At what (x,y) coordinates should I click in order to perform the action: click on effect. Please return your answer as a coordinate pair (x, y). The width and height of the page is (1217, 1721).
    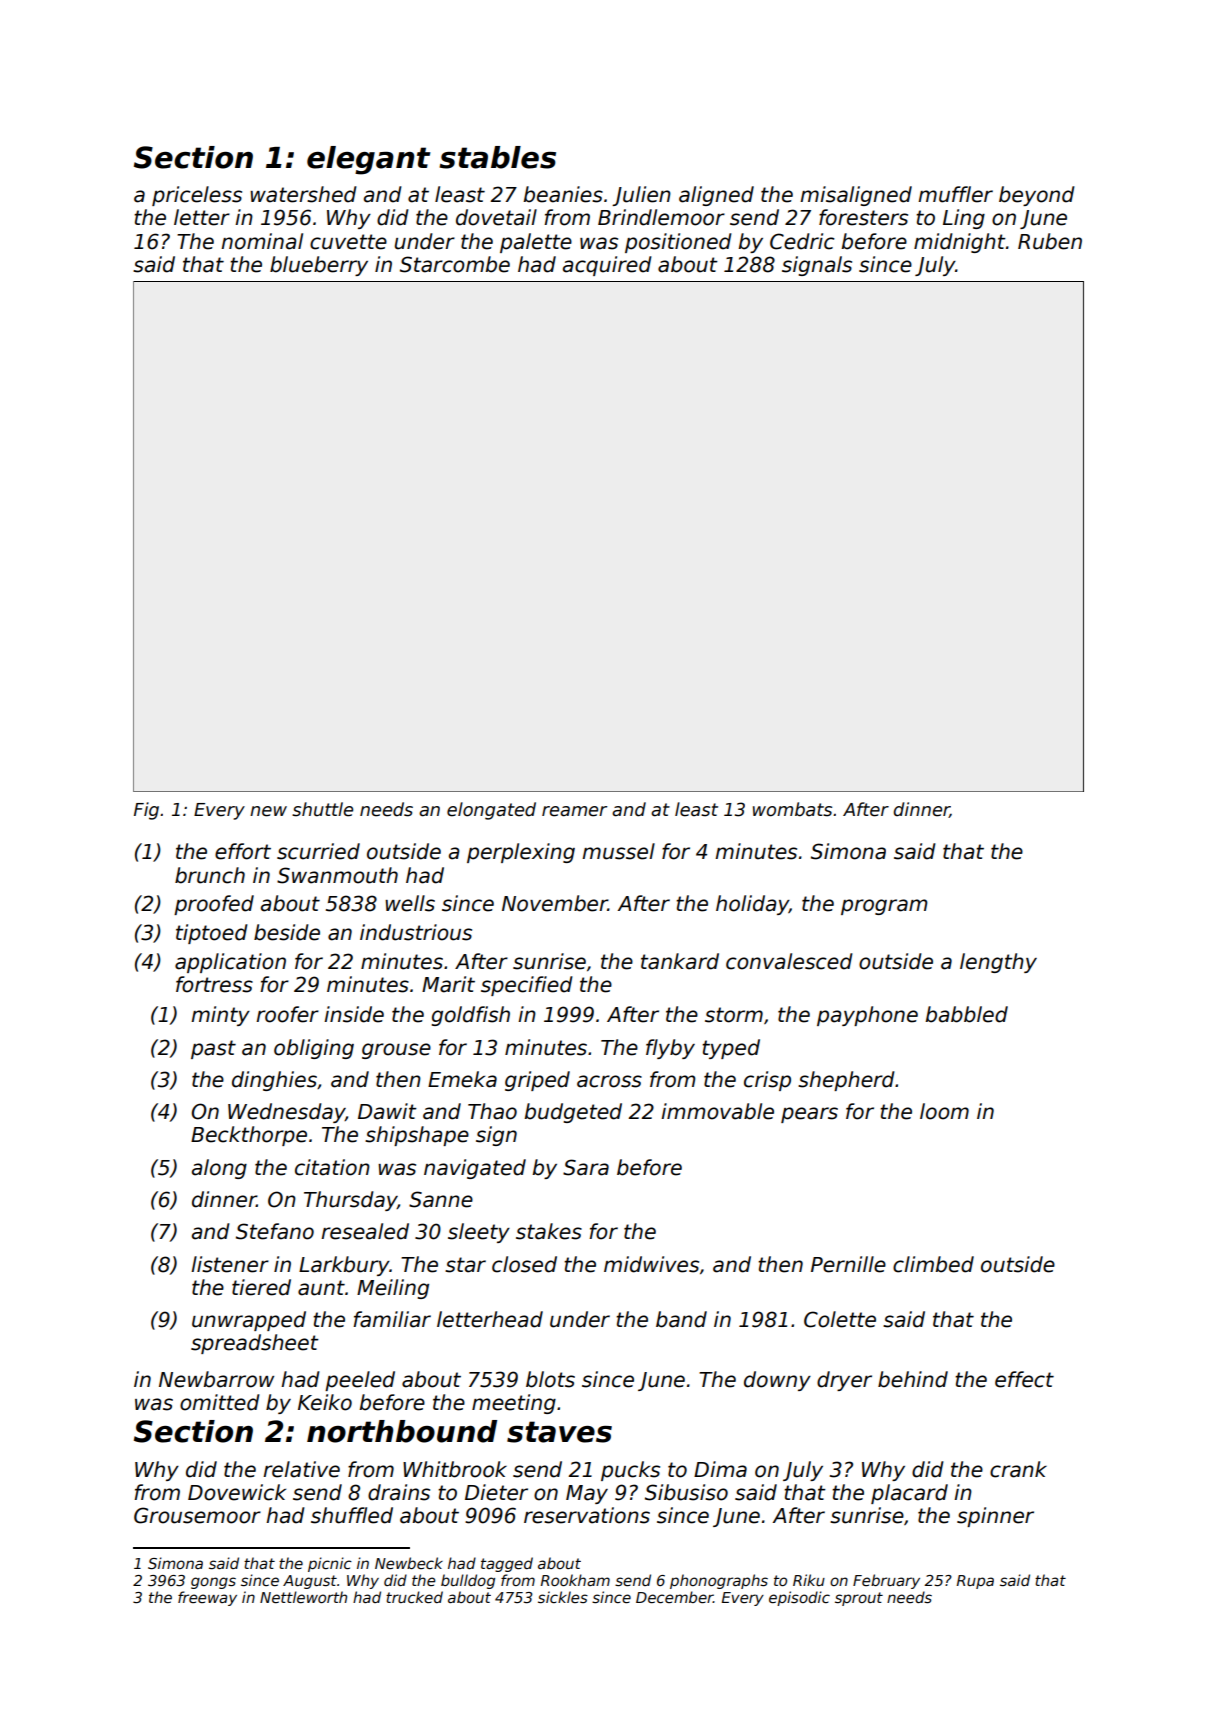
    Looking at the image, I should click on (1024, 1379).
